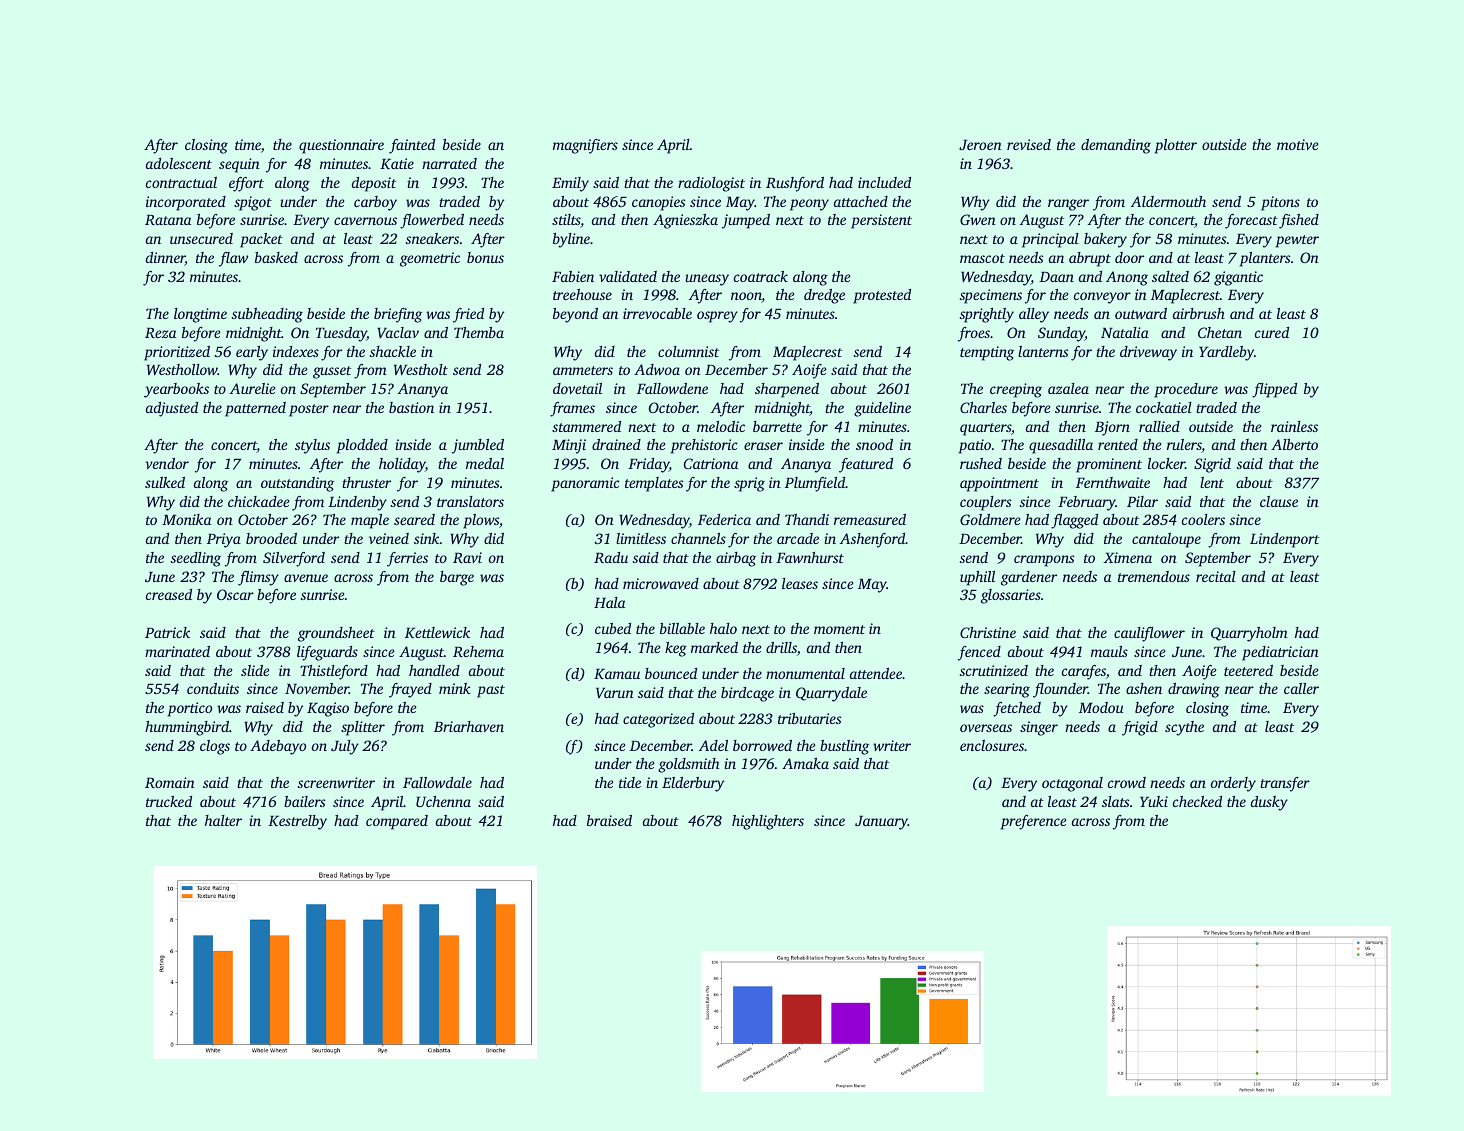 Image resolution: width=1464 pixels, height=1131 pixels. I want to click on halter, so click(223, 820).
